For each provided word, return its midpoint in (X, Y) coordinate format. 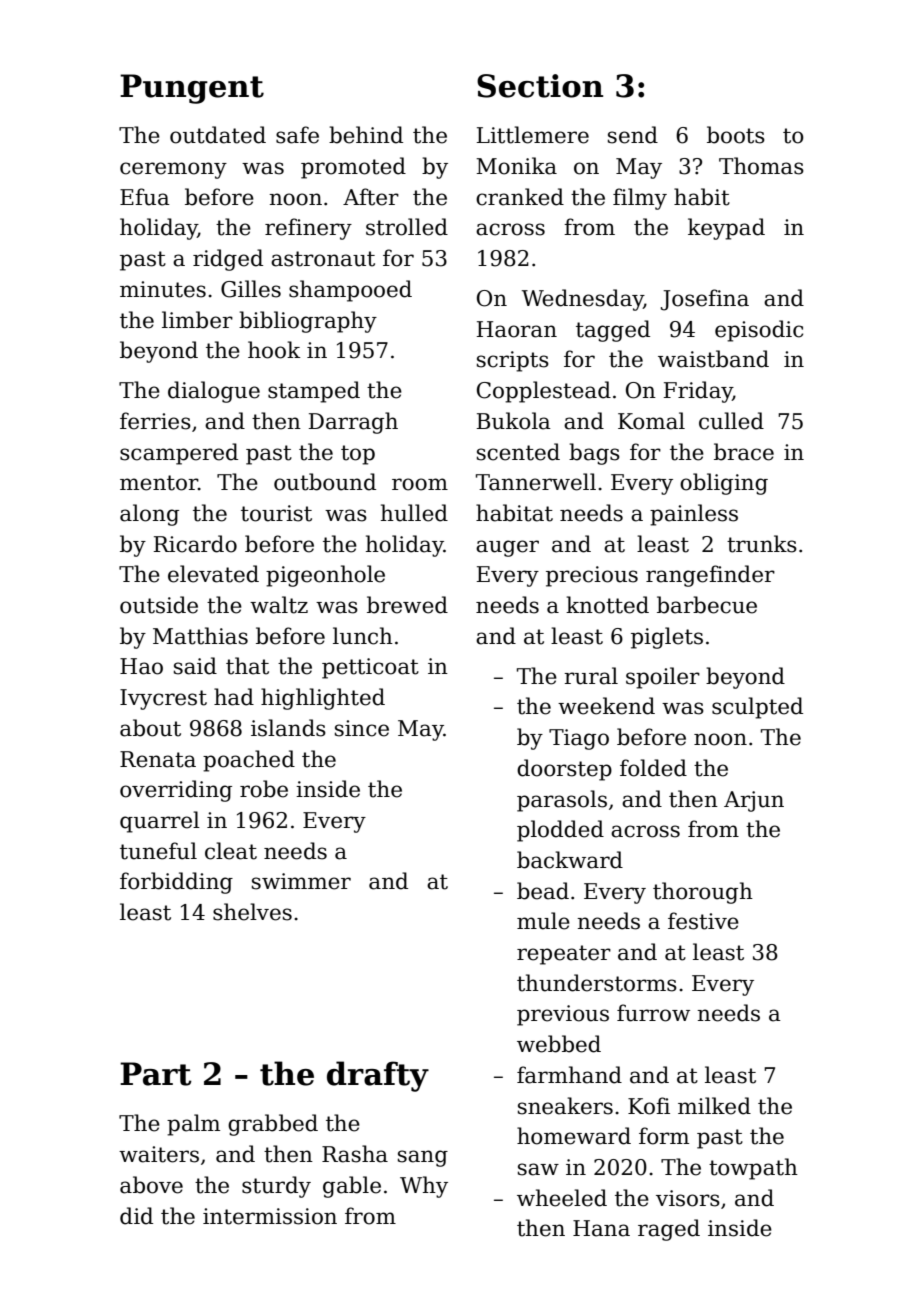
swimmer (301, 881)
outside (159, 605)
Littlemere (533, 135)
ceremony (173, 170)
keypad (726, 229)
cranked (520, 197)
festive (703, 921)
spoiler (663, 678)
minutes (163, 289)
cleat (231, 851)
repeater (564, 955)
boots (736, 135)
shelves (252, 912)
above (151, 1185)
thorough (703, 893)
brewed (407, 605)
